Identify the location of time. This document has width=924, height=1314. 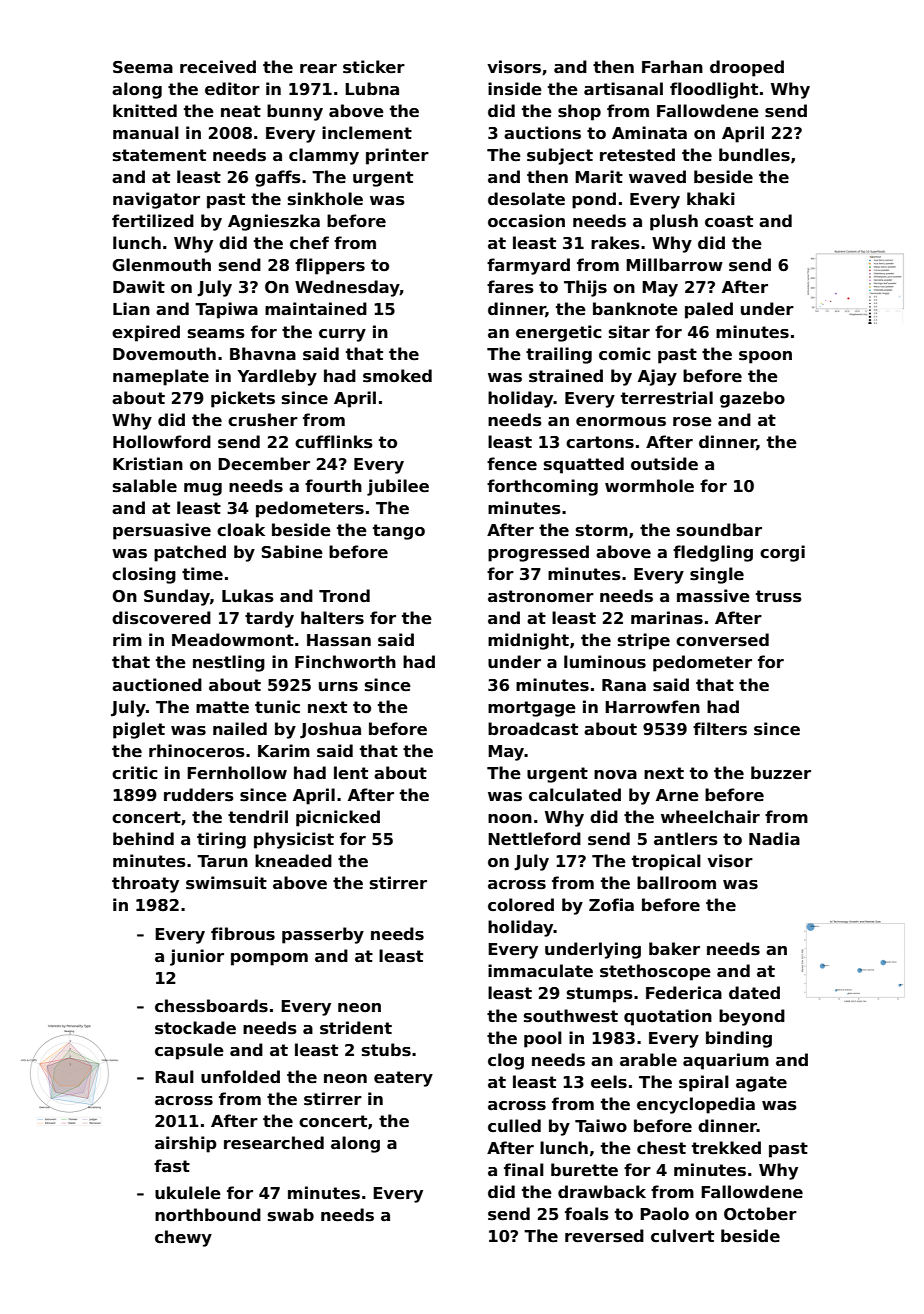
(202, 574).
